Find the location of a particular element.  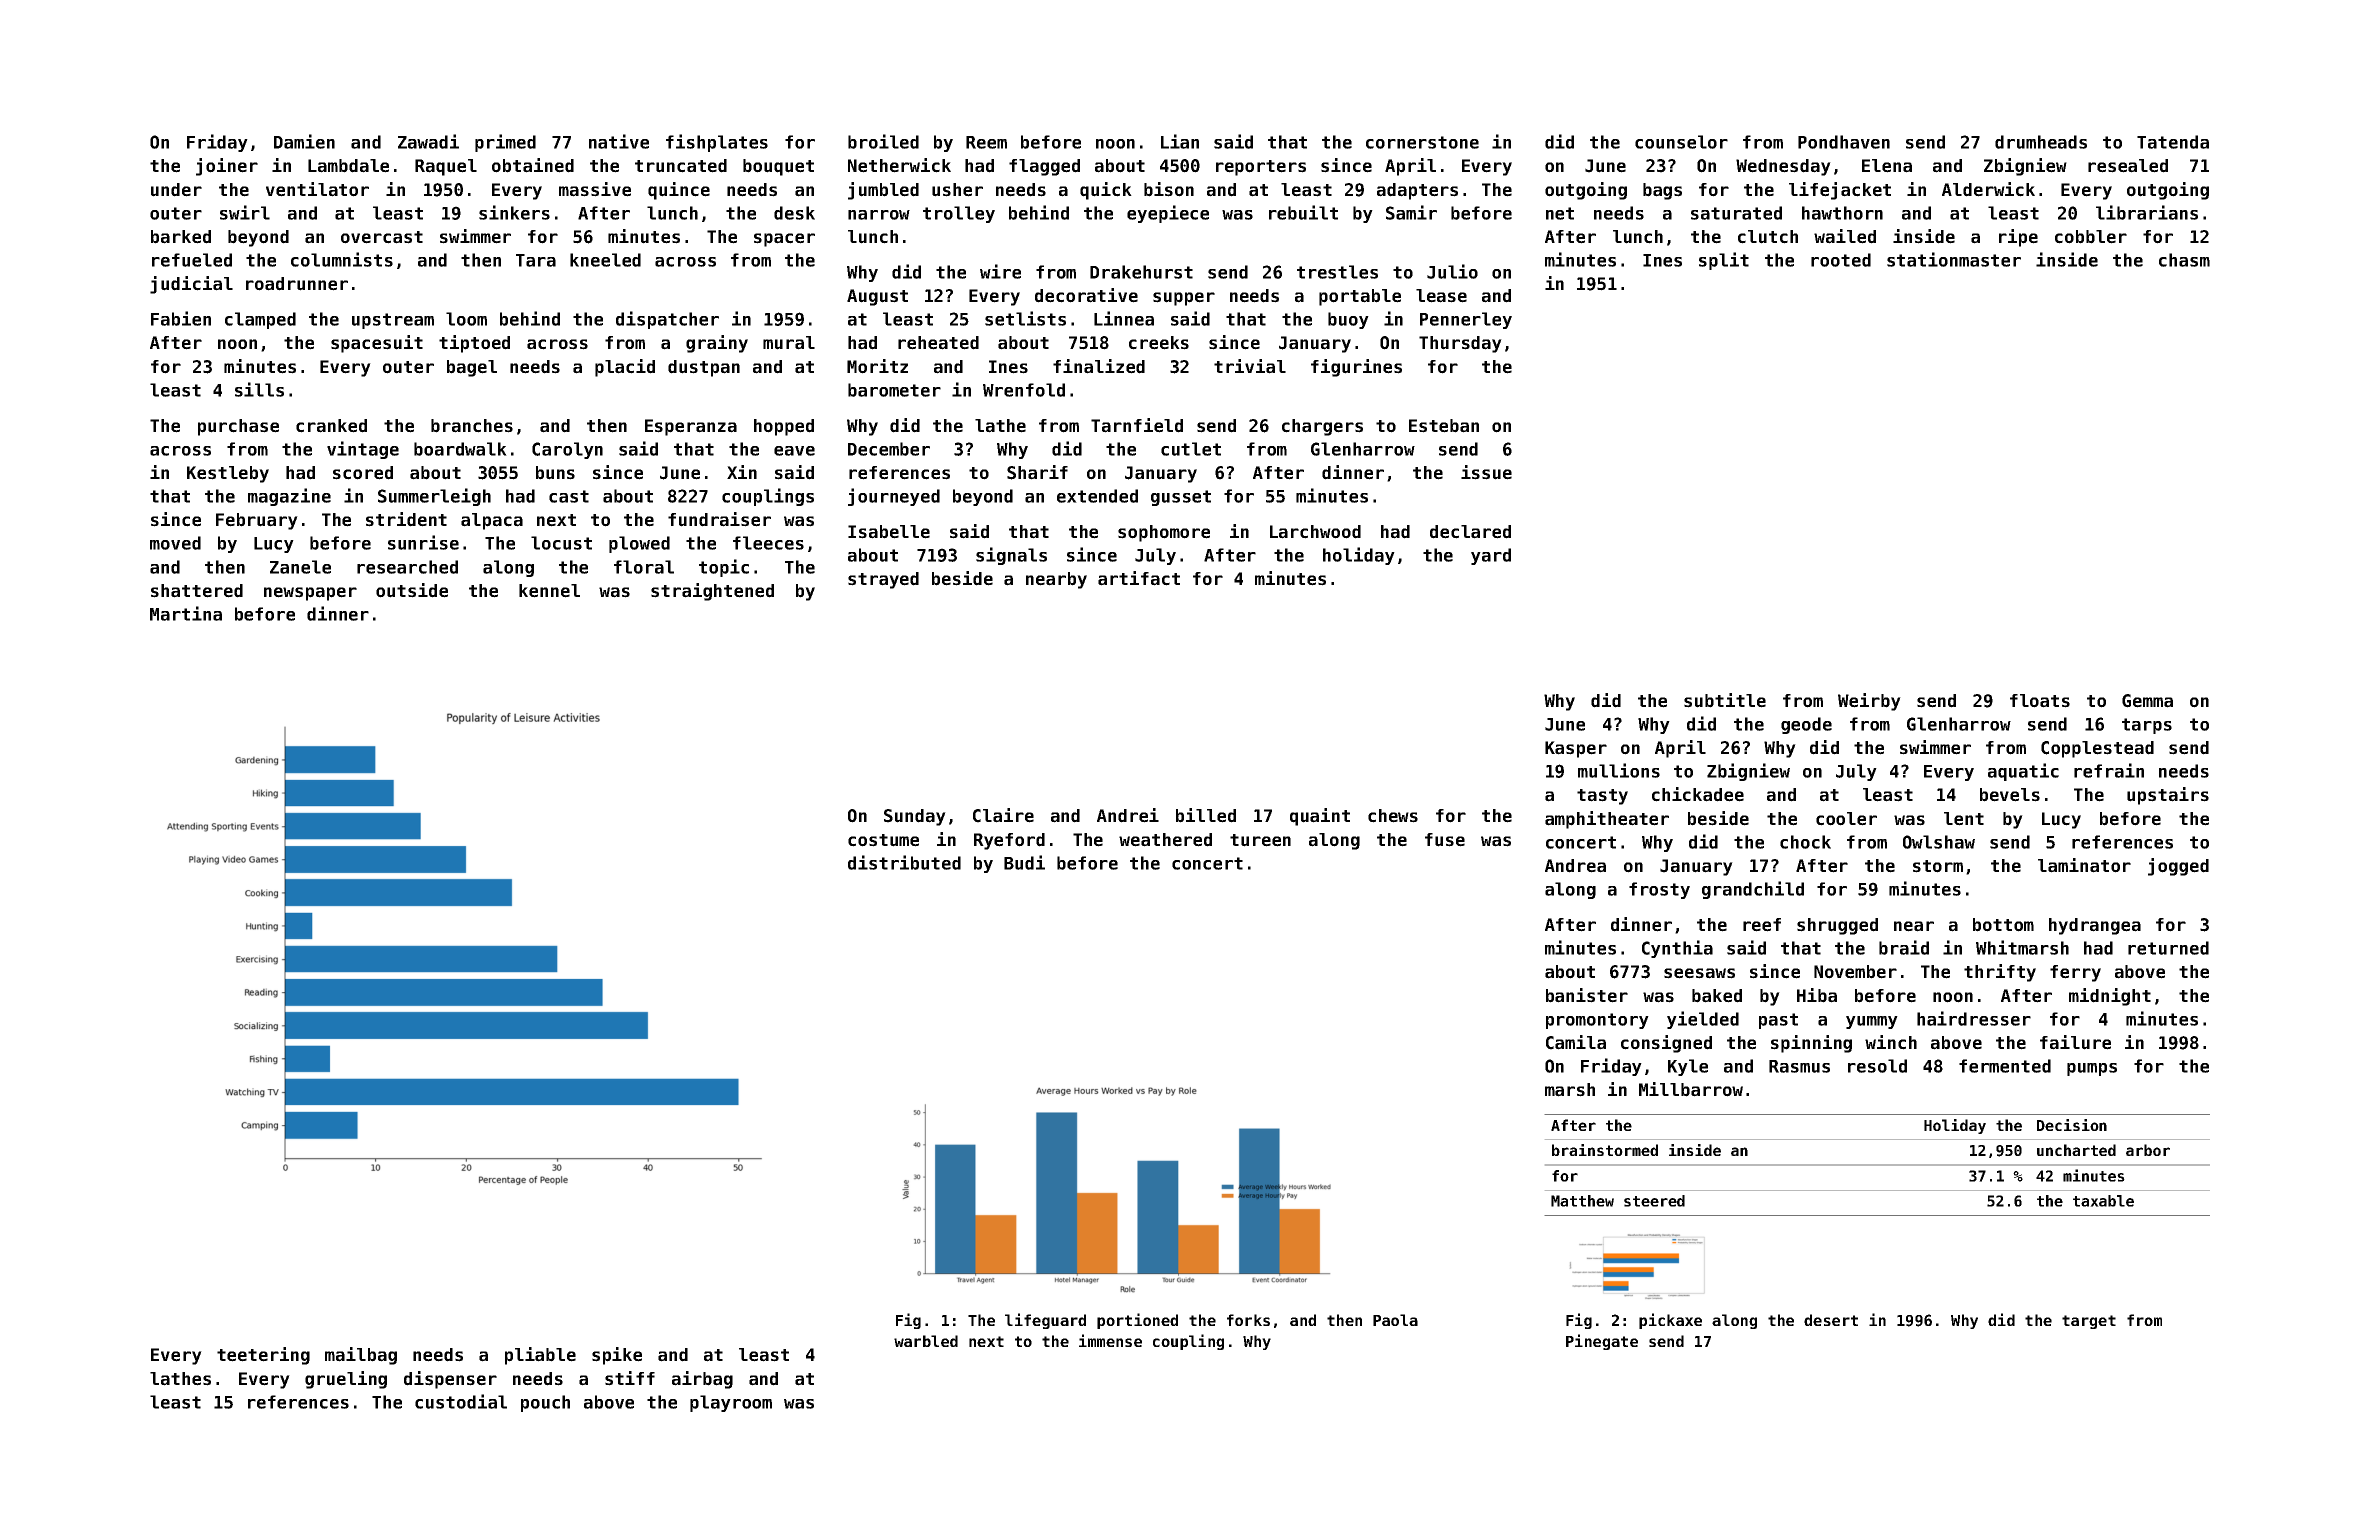

issue is located at coordinates (1486, 472).
